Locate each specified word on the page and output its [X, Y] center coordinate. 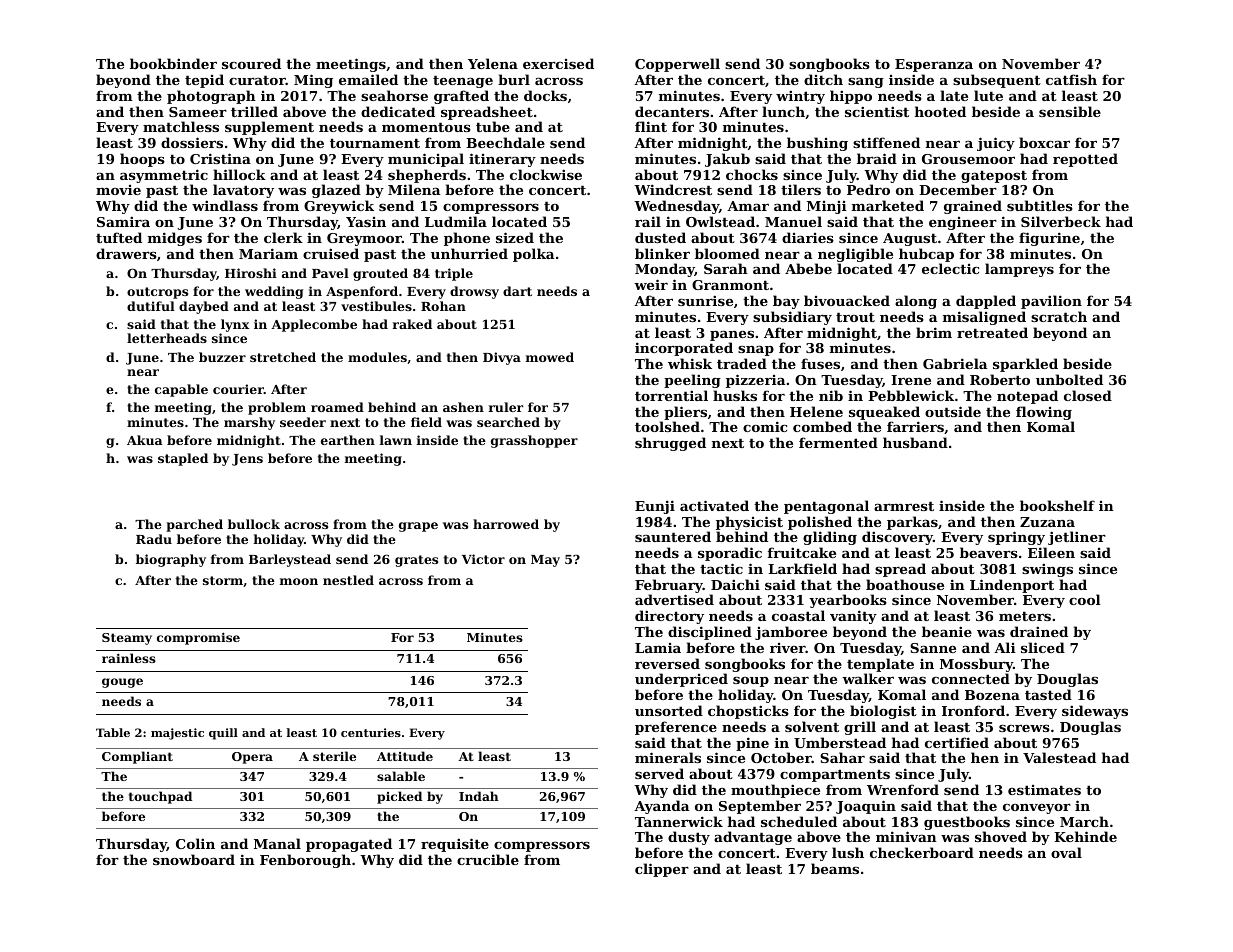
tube [493, 126]
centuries [371, 732]
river [788, 648]
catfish [1071, 79]
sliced [1043, 647]
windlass [225, 205]
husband [915, 442]
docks [545, 95]
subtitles [1040, 205]
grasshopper [534, 441]
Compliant [137, 757]
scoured [251, 63]
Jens [247, 460]
